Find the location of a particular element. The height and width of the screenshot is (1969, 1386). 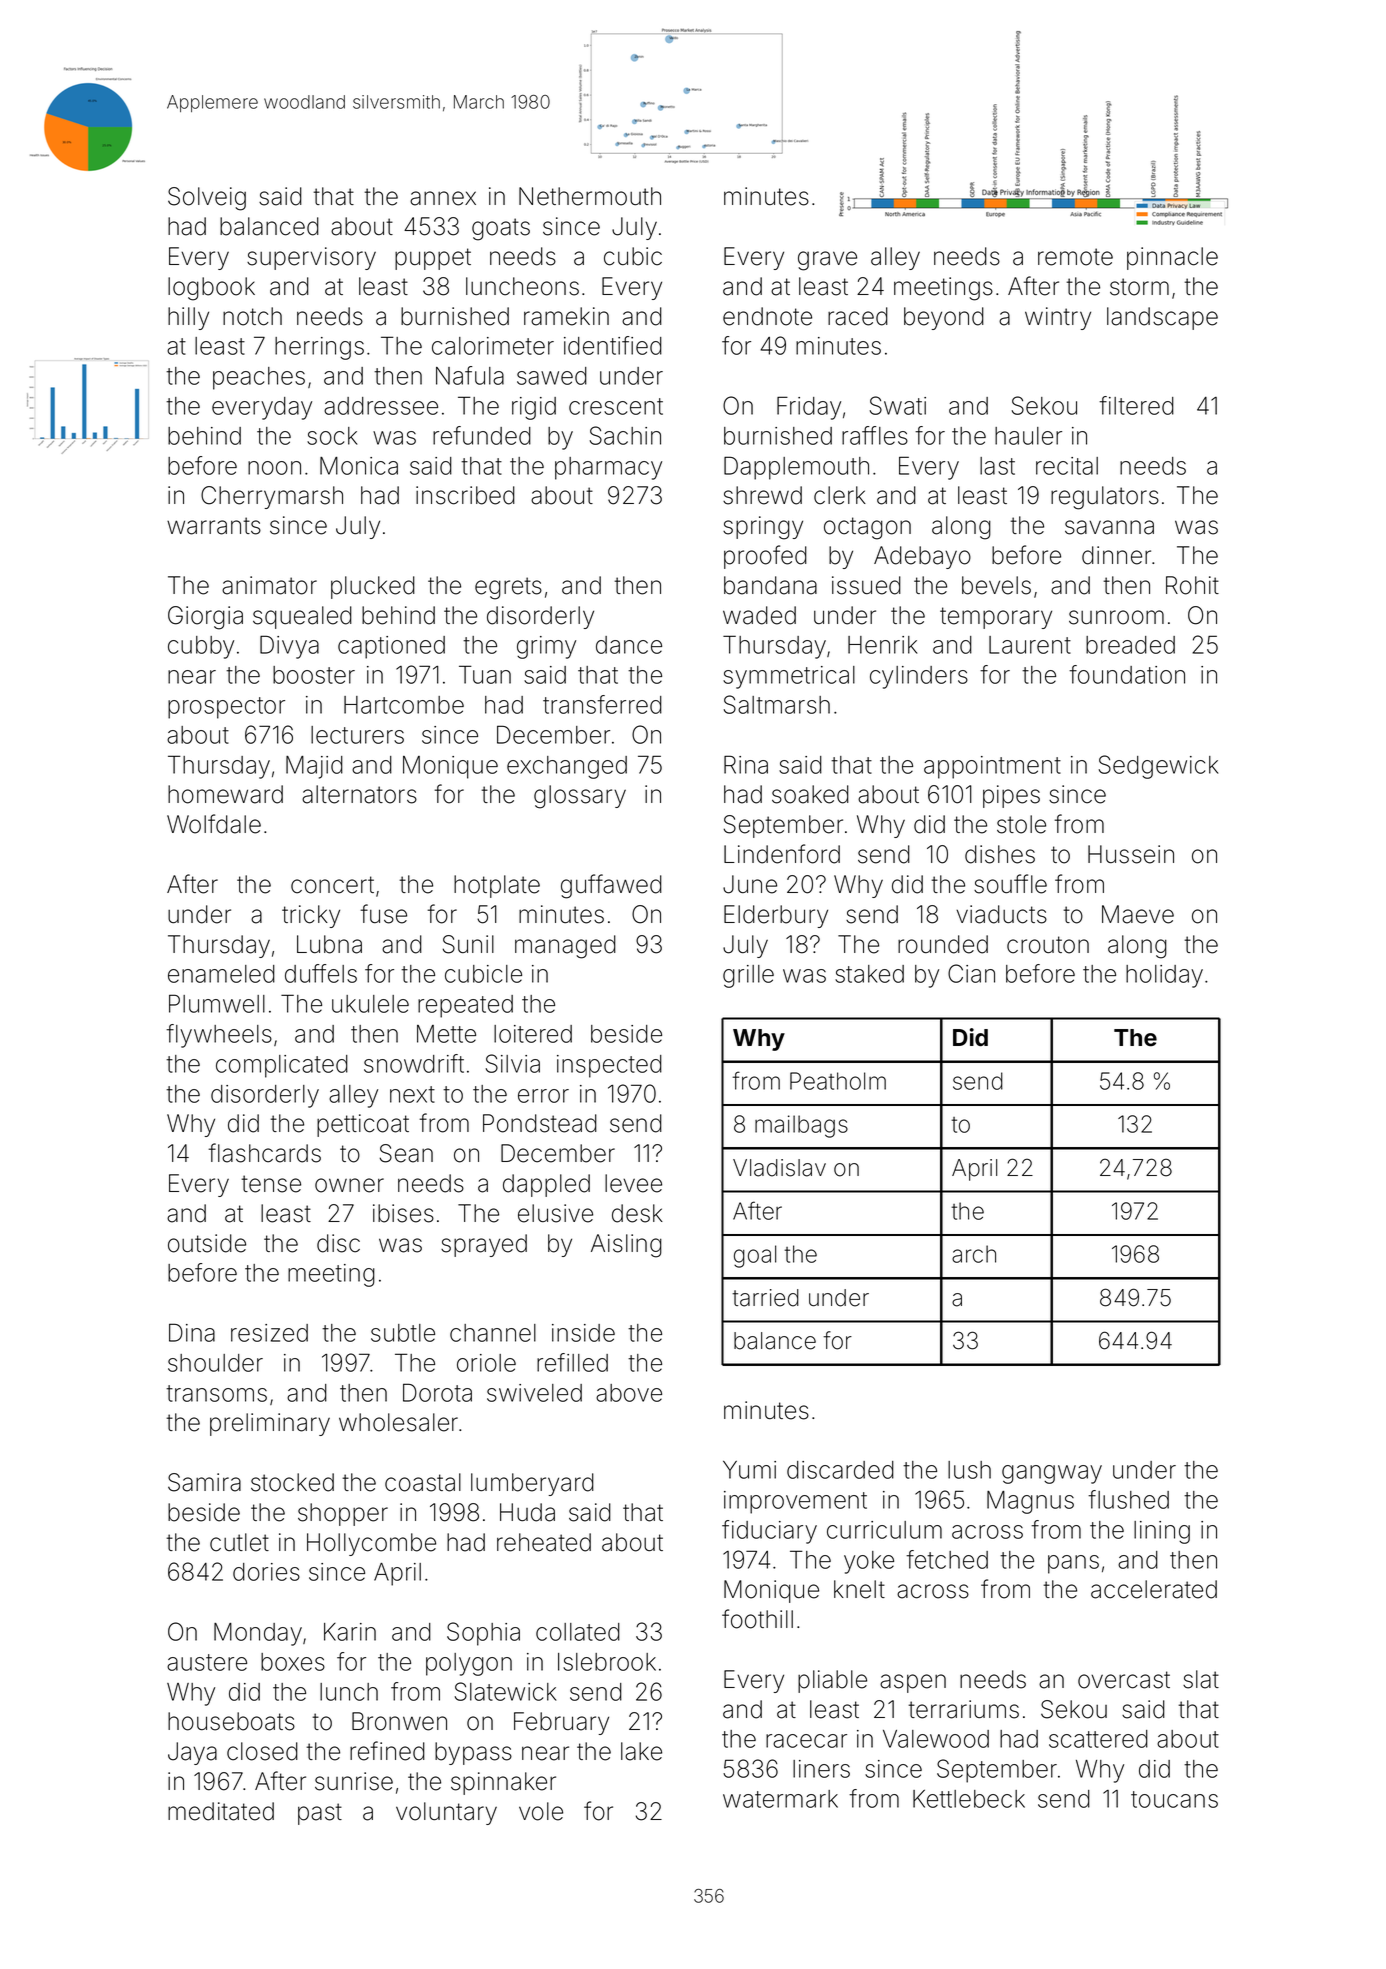

viaducts is located at coordinates (1001, 914).
